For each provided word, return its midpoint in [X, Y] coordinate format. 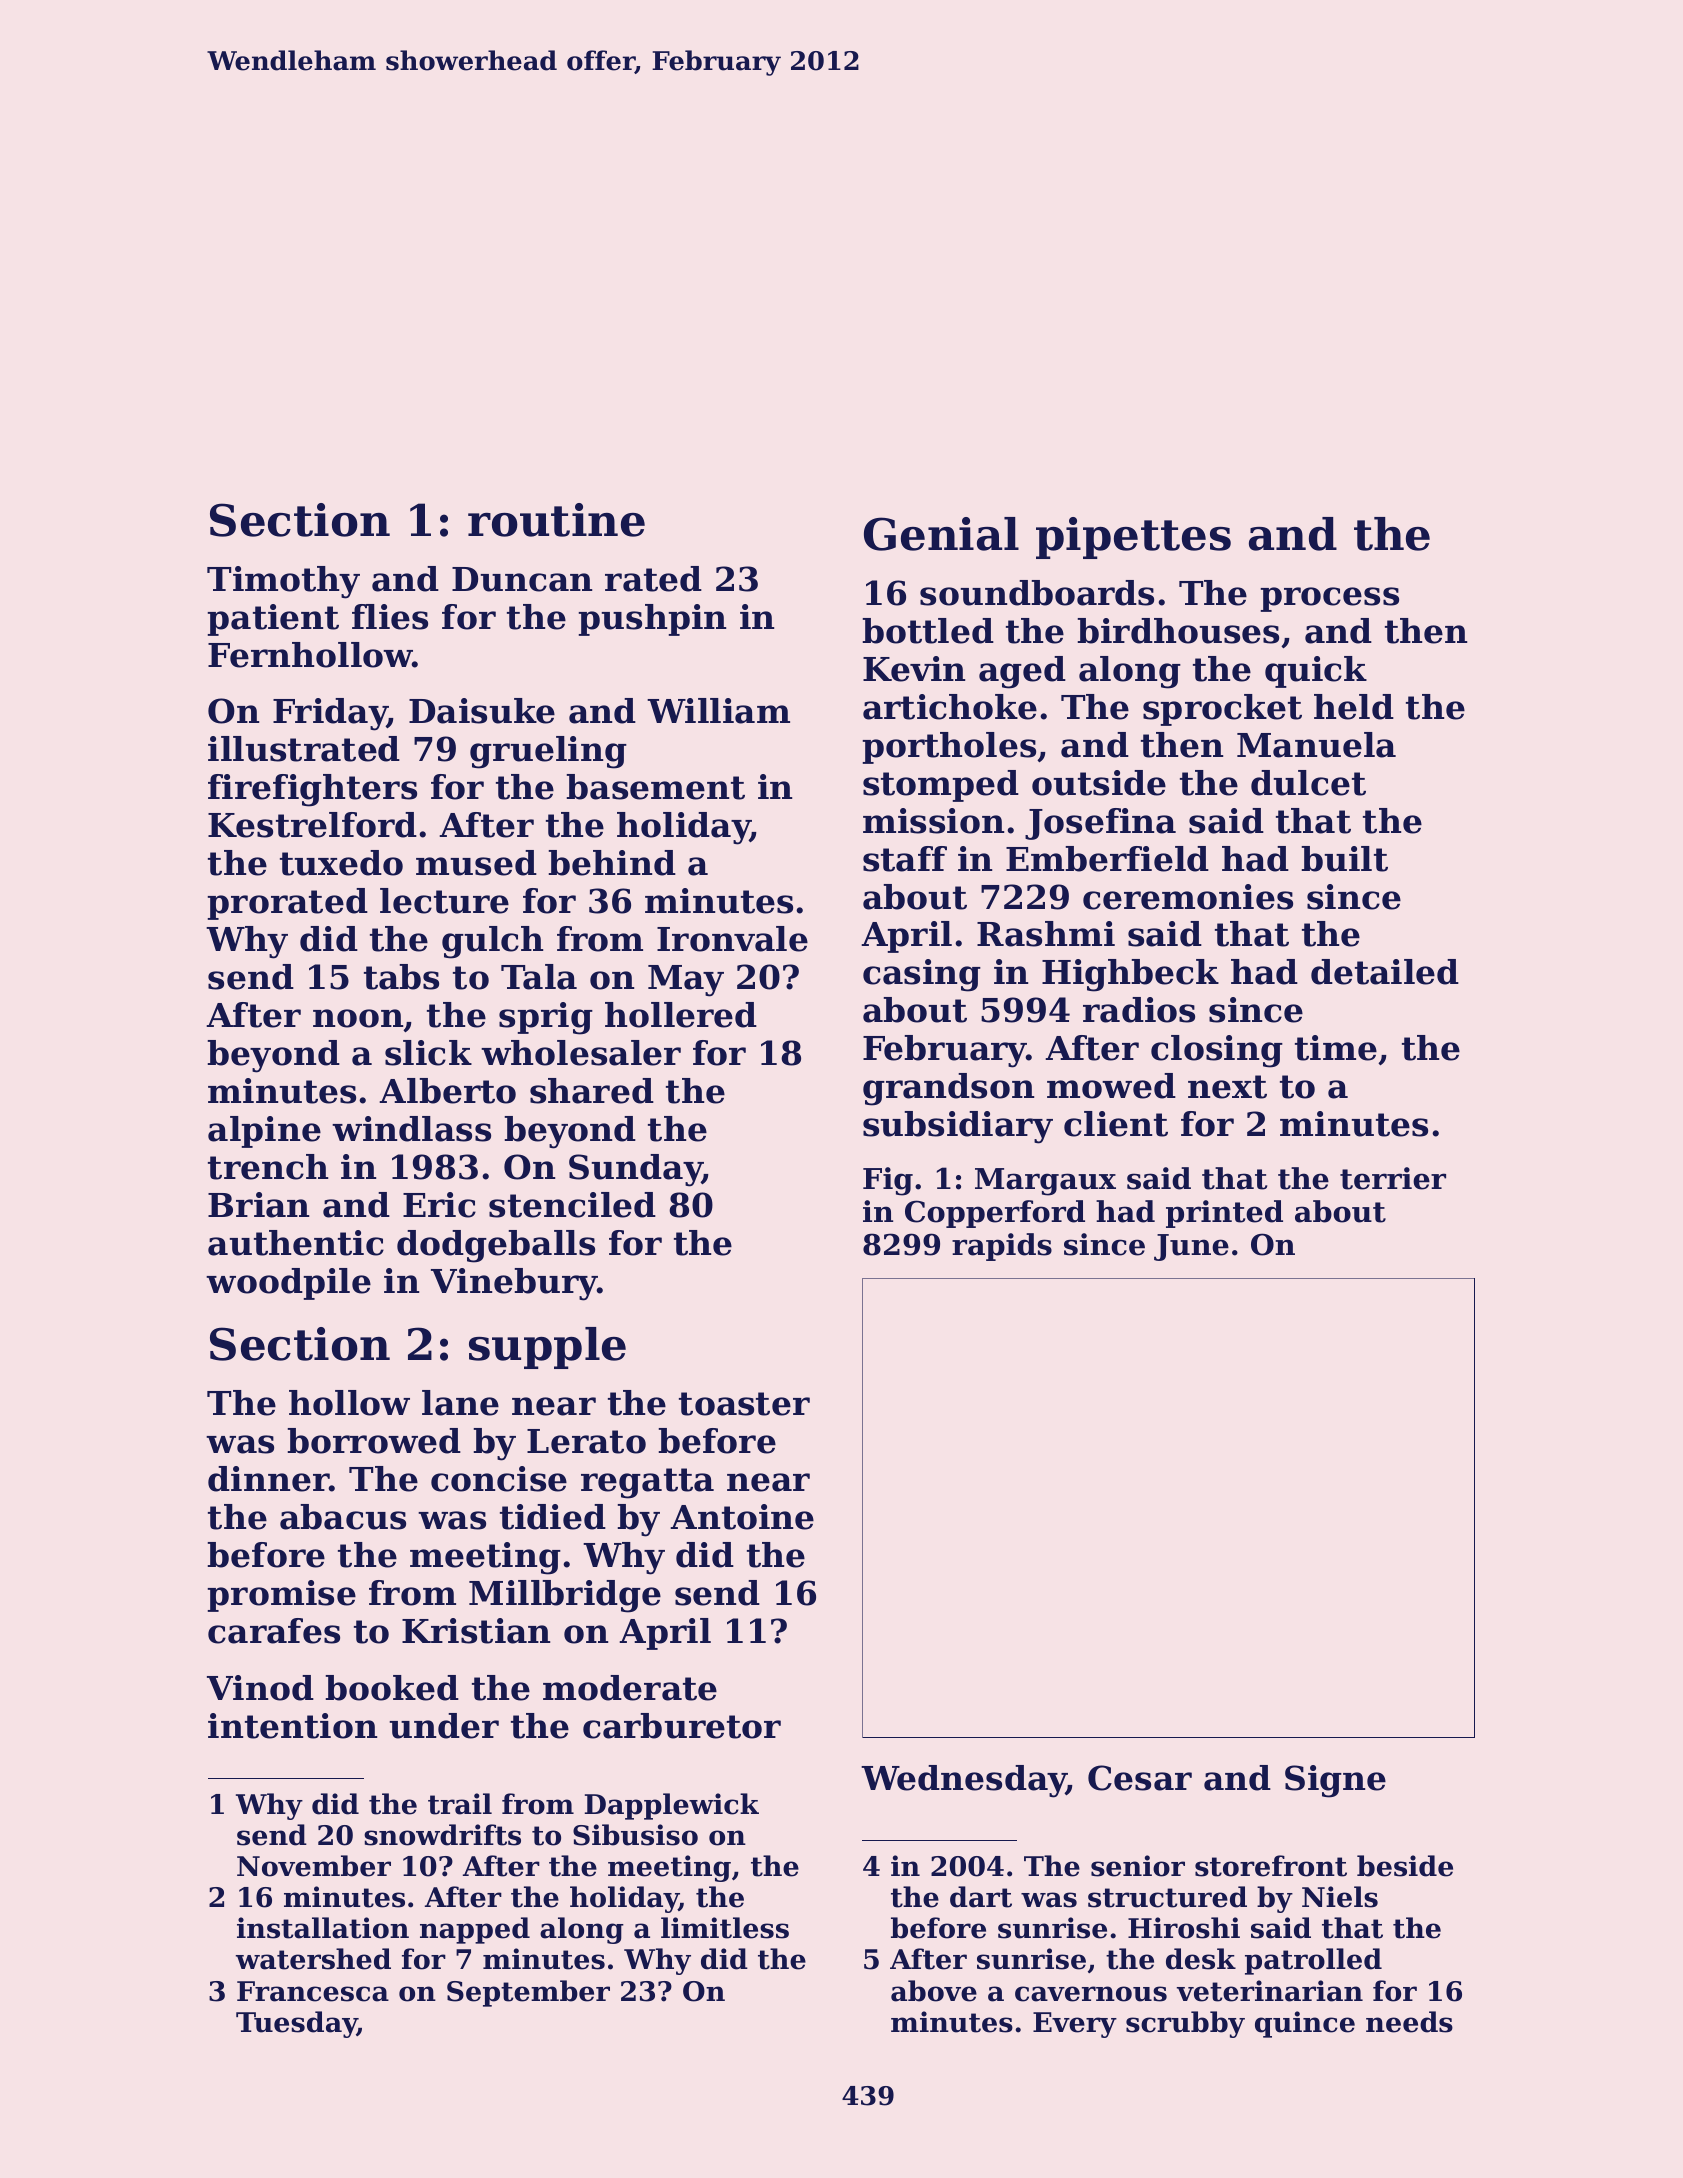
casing [922, 975]
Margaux [1045, 1182]
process [1329, 599]
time [1336, 1048]
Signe [1335, 1781]
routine [556, 520]
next [1227, 1087]
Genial [941, 534]
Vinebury [514, 1284]
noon [358, 1020]
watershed [313, 1959]
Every [1075, 2025]
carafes [274, 1631]
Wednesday [964, 1781]
